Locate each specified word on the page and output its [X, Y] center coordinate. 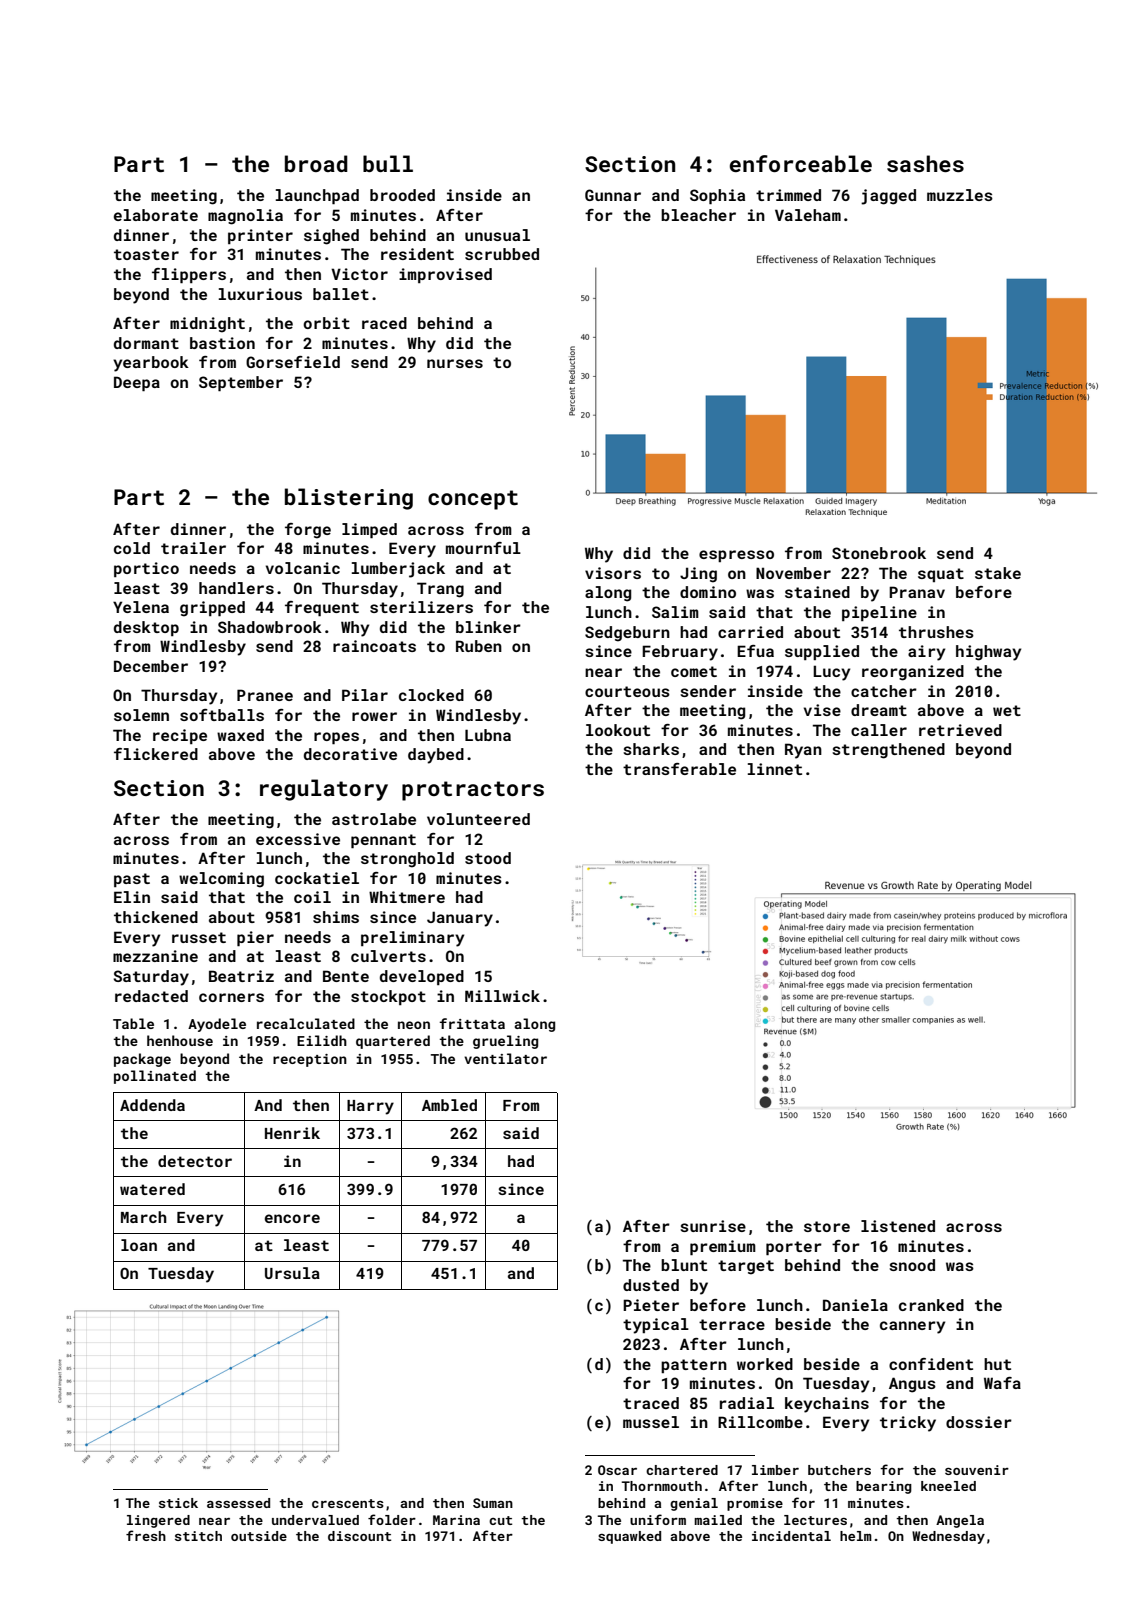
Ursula [292, 1273]
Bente [346, 976]
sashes [925, 163]
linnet [775, 769]
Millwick [502, 996]
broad [316, 163]
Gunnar [613, 195]
